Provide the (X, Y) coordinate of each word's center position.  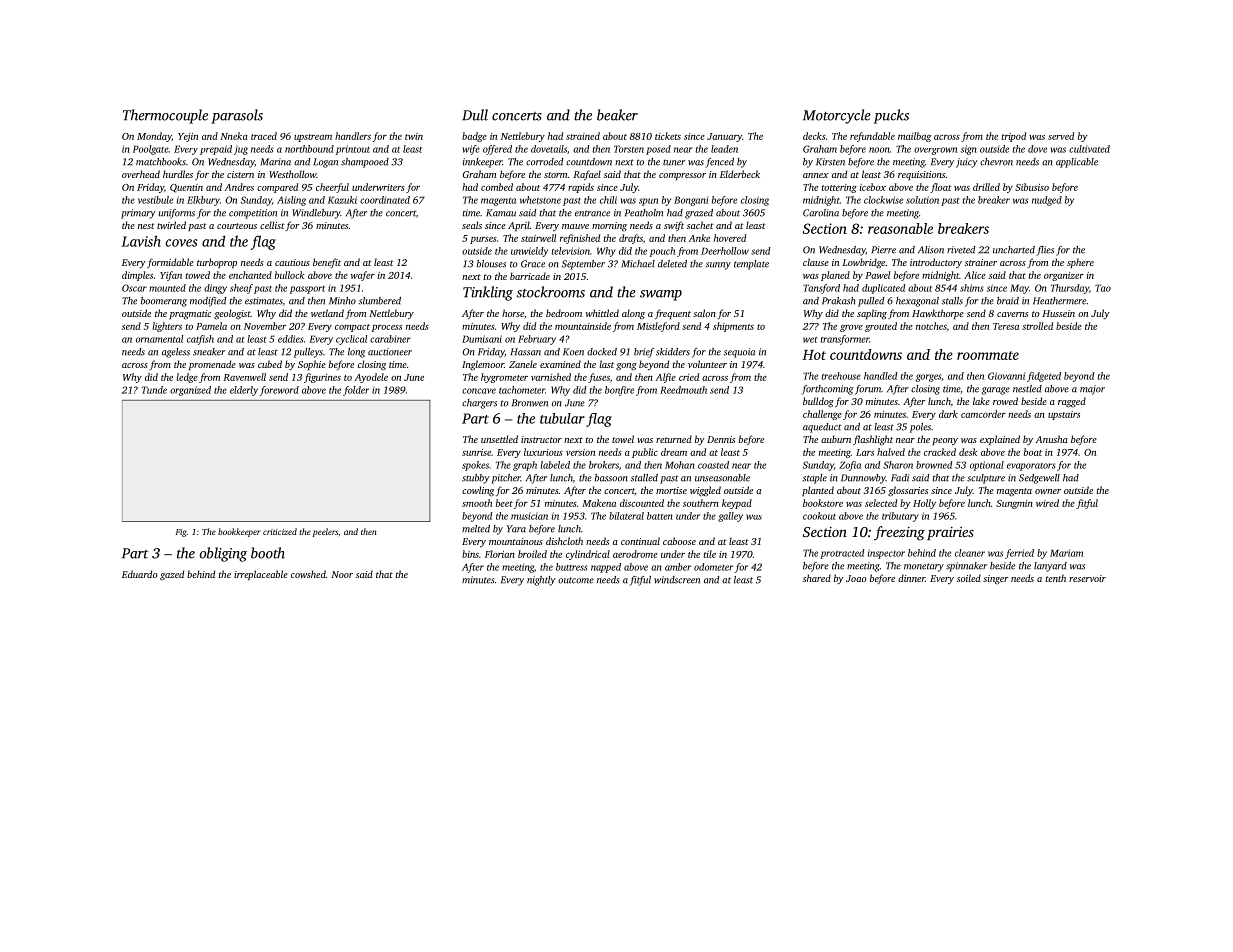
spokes (475, 466)
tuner (674, 162)
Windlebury (316, 214)
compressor (682, 176)
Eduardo (139, 574)
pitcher (506, 479)
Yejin (188, 137)
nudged (1047, 201)
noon (879, 150)
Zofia (850, 466)
